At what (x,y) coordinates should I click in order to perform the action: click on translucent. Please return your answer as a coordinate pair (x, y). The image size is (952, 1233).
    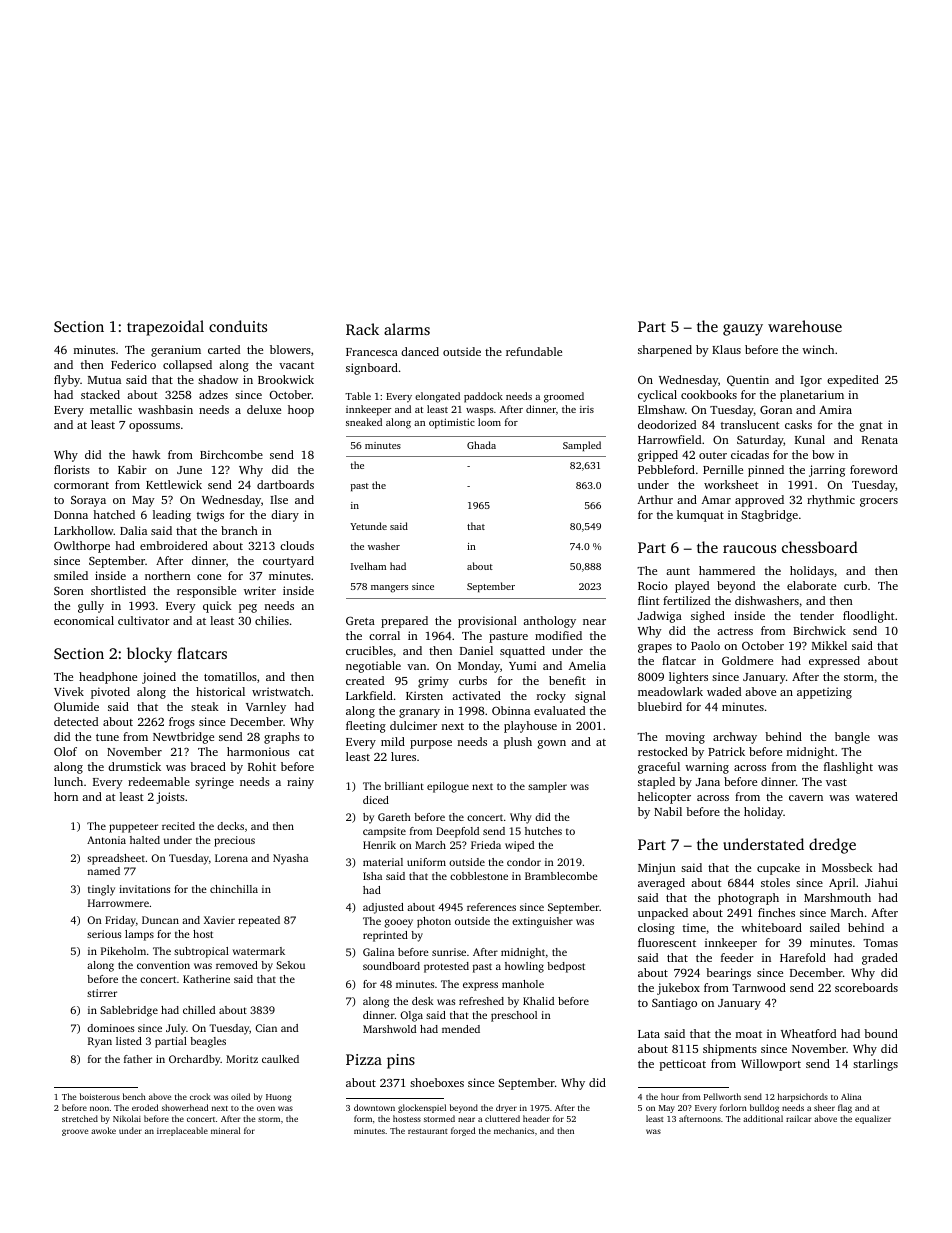
    Looking at the image, I should click on (750, 424).
